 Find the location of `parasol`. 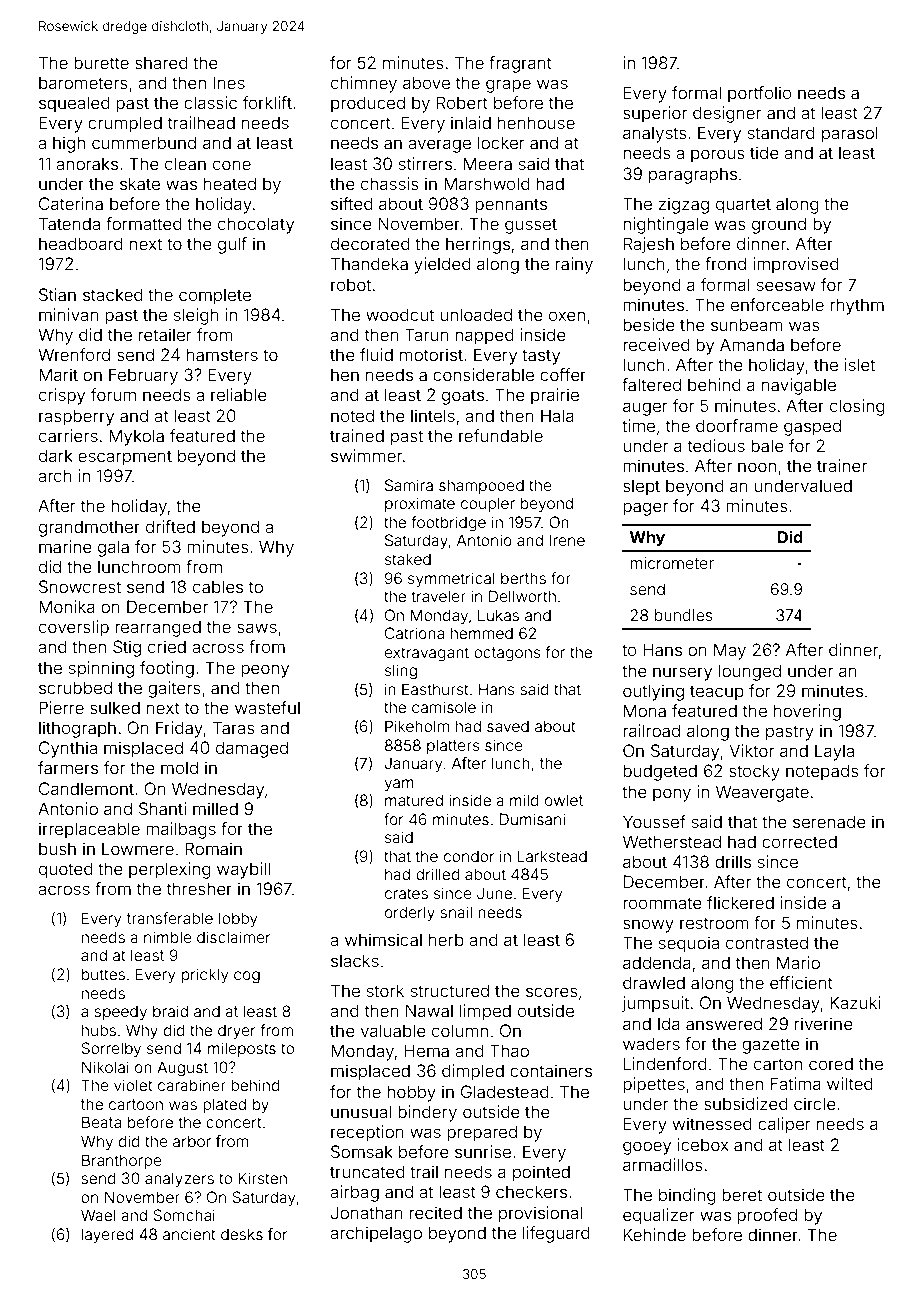

parasol is located at coordinates (850, 134).
